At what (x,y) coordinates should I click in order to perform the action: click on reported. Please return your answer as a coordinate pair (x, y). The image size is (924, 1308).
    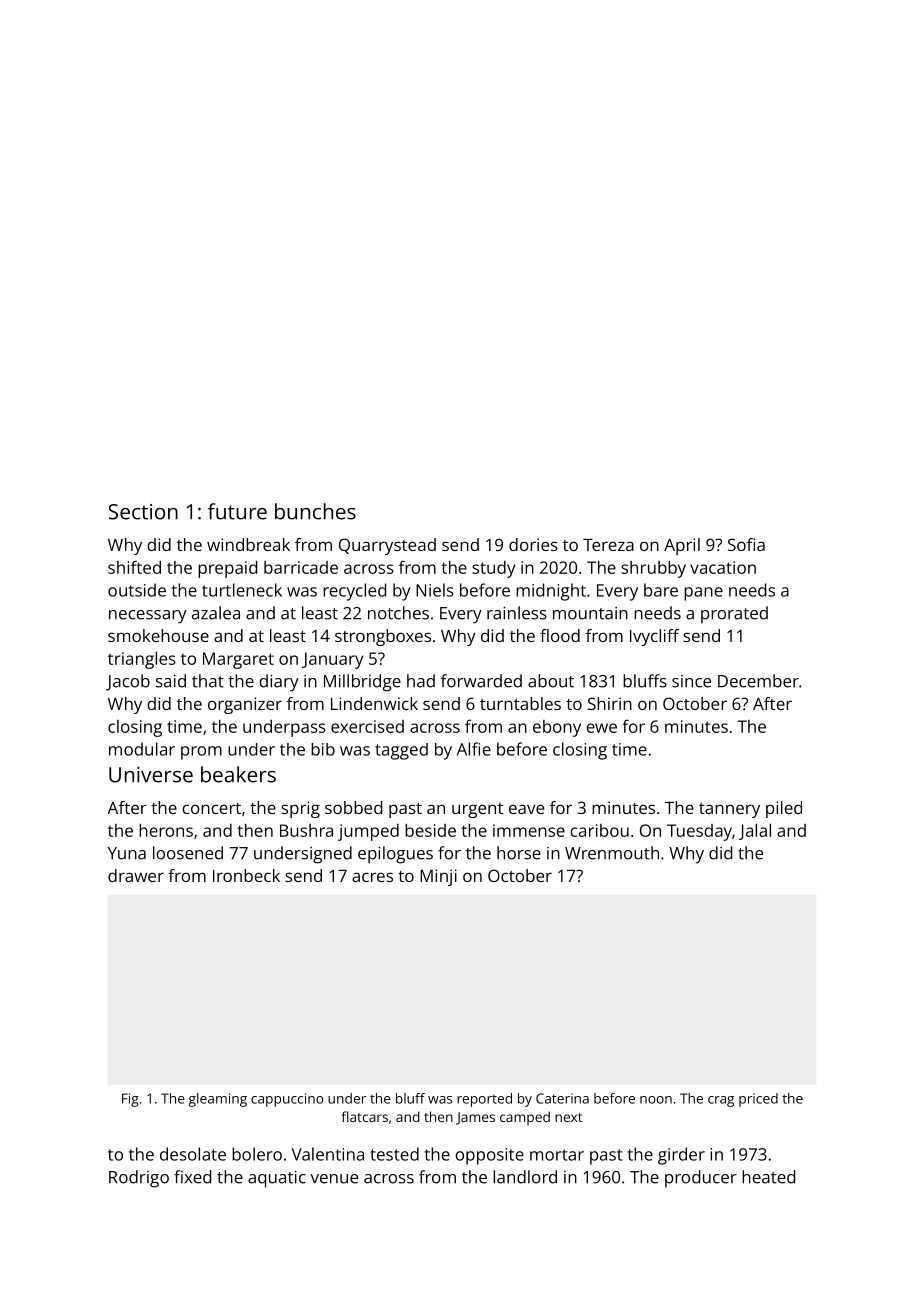
    Looking at the image, I should click on (484, 1100).
